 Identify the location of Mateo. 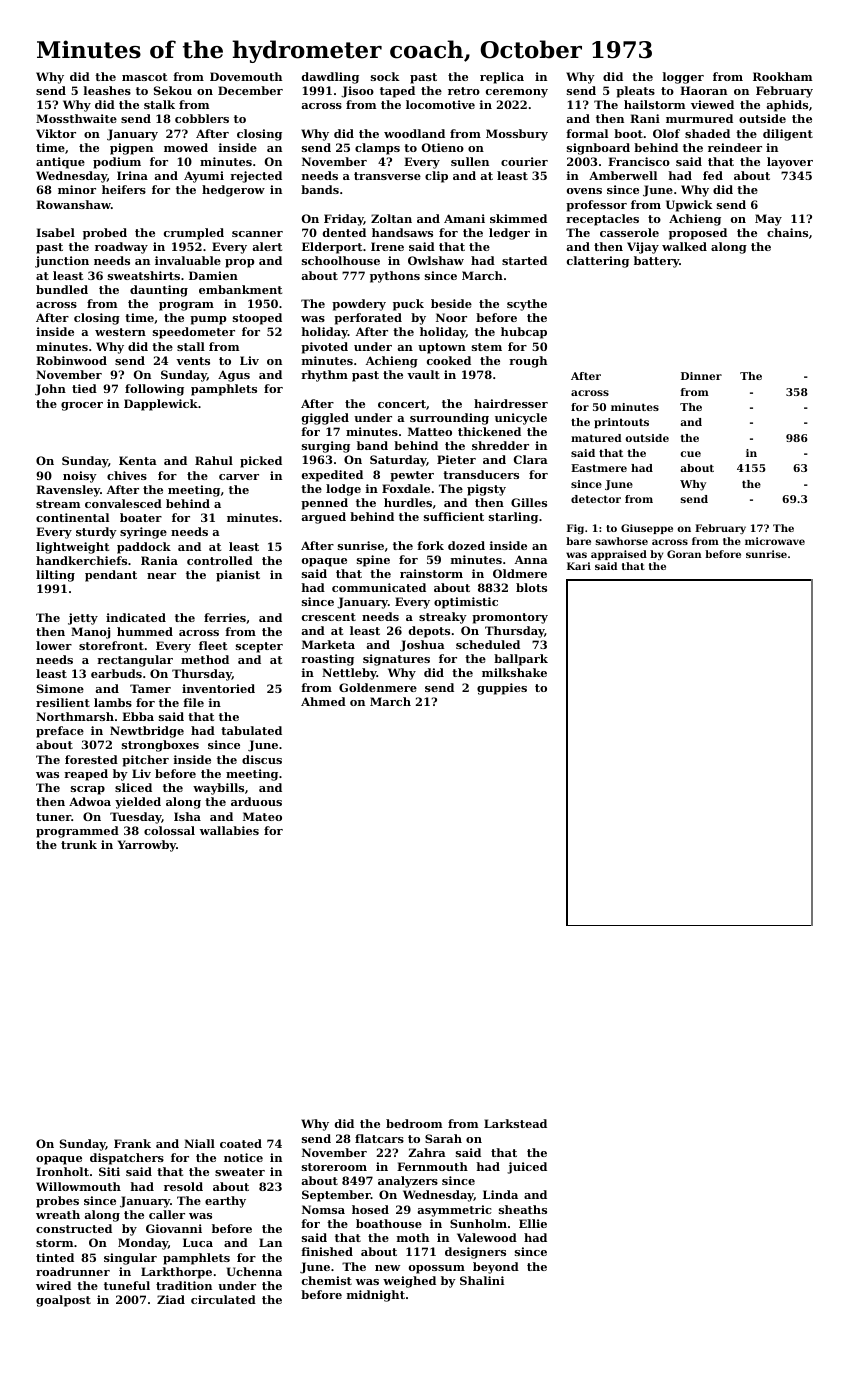
(262, 816).
